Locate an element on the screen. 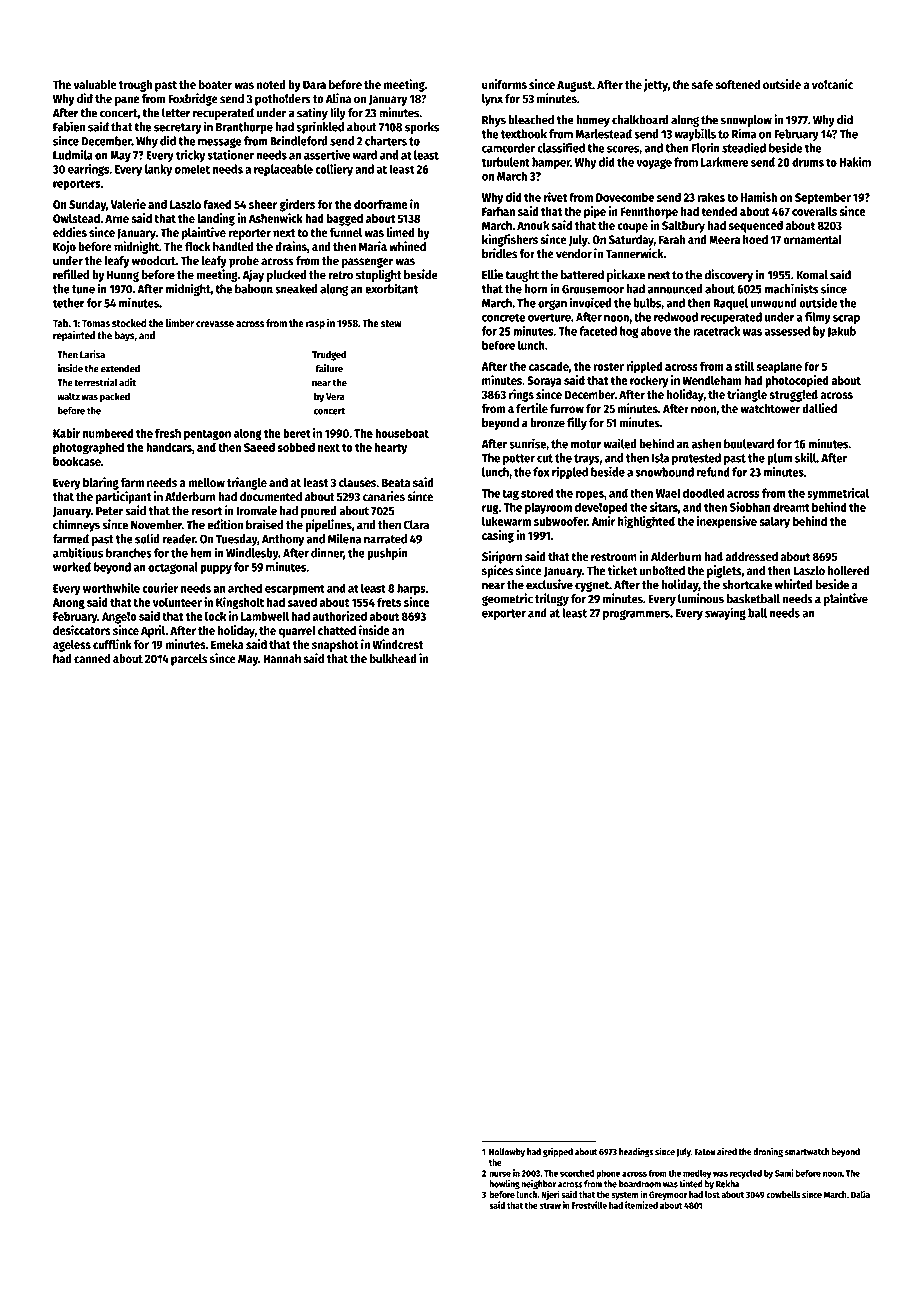 The width and height of the screenshot is (924, 1308). filly is located at coordinates (577, 423).
